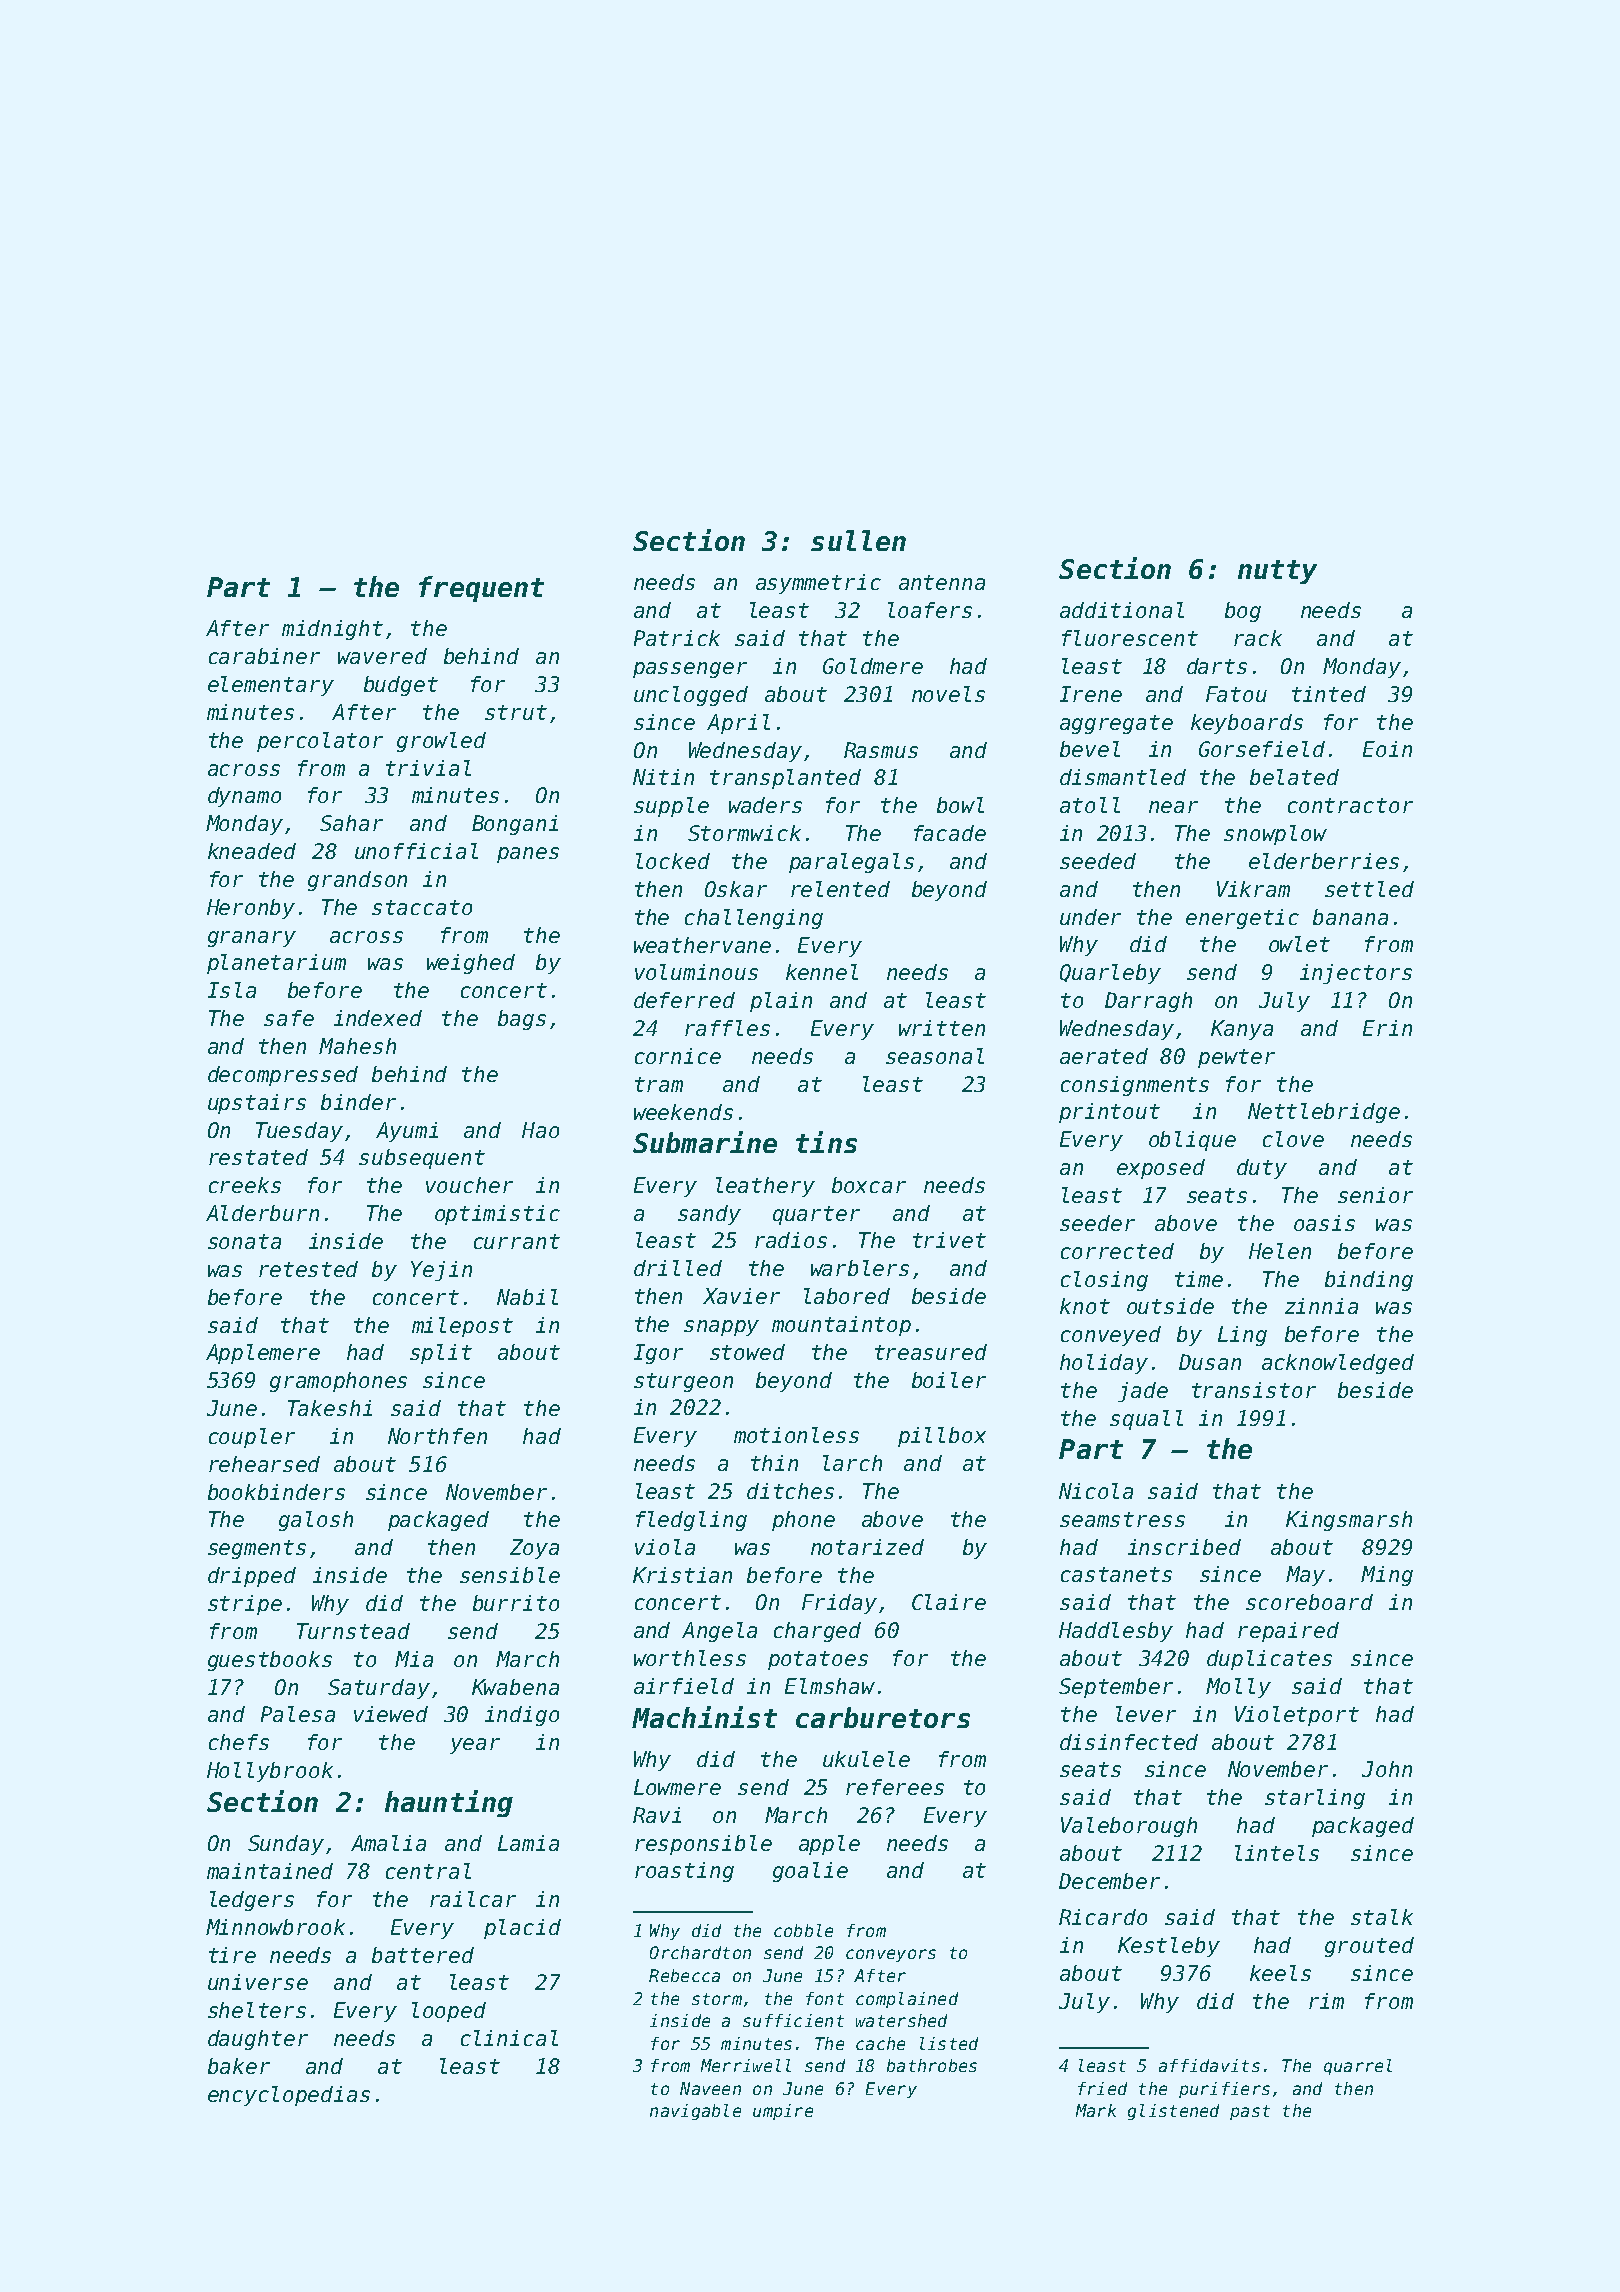  I want to click on sullen, so click(858, 540).
